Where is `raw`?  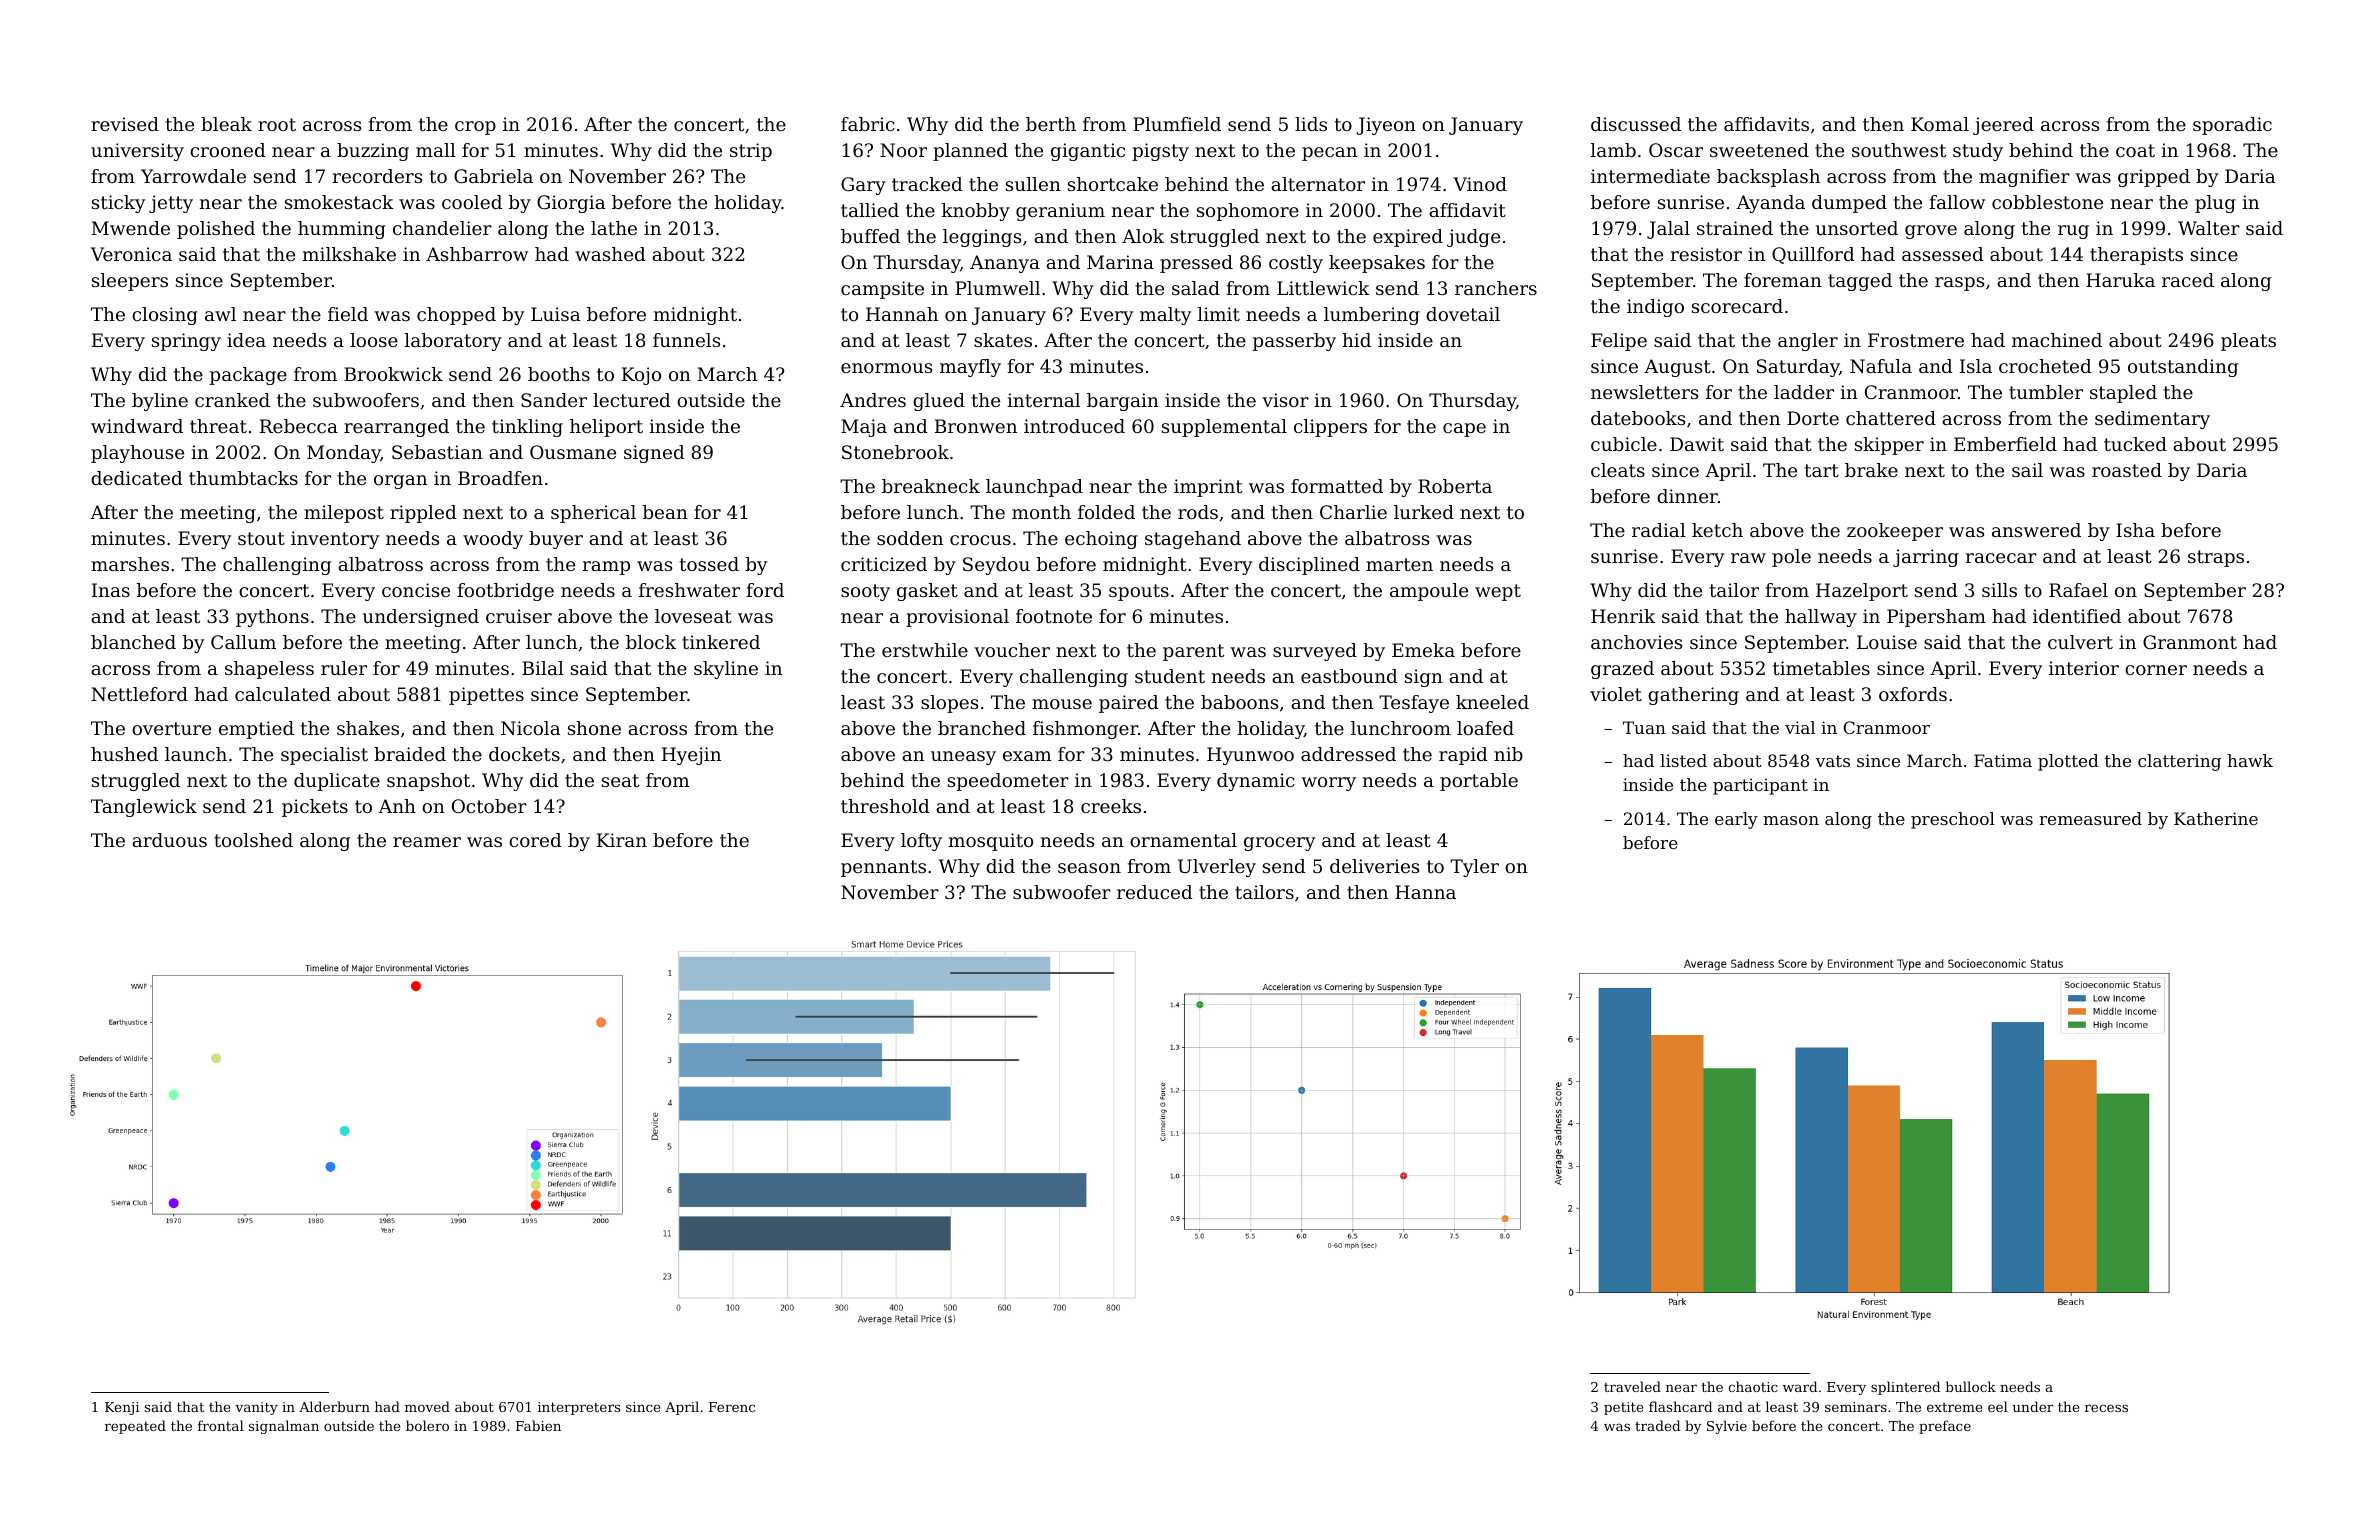
raw is located at coordinates (1748, 558).
